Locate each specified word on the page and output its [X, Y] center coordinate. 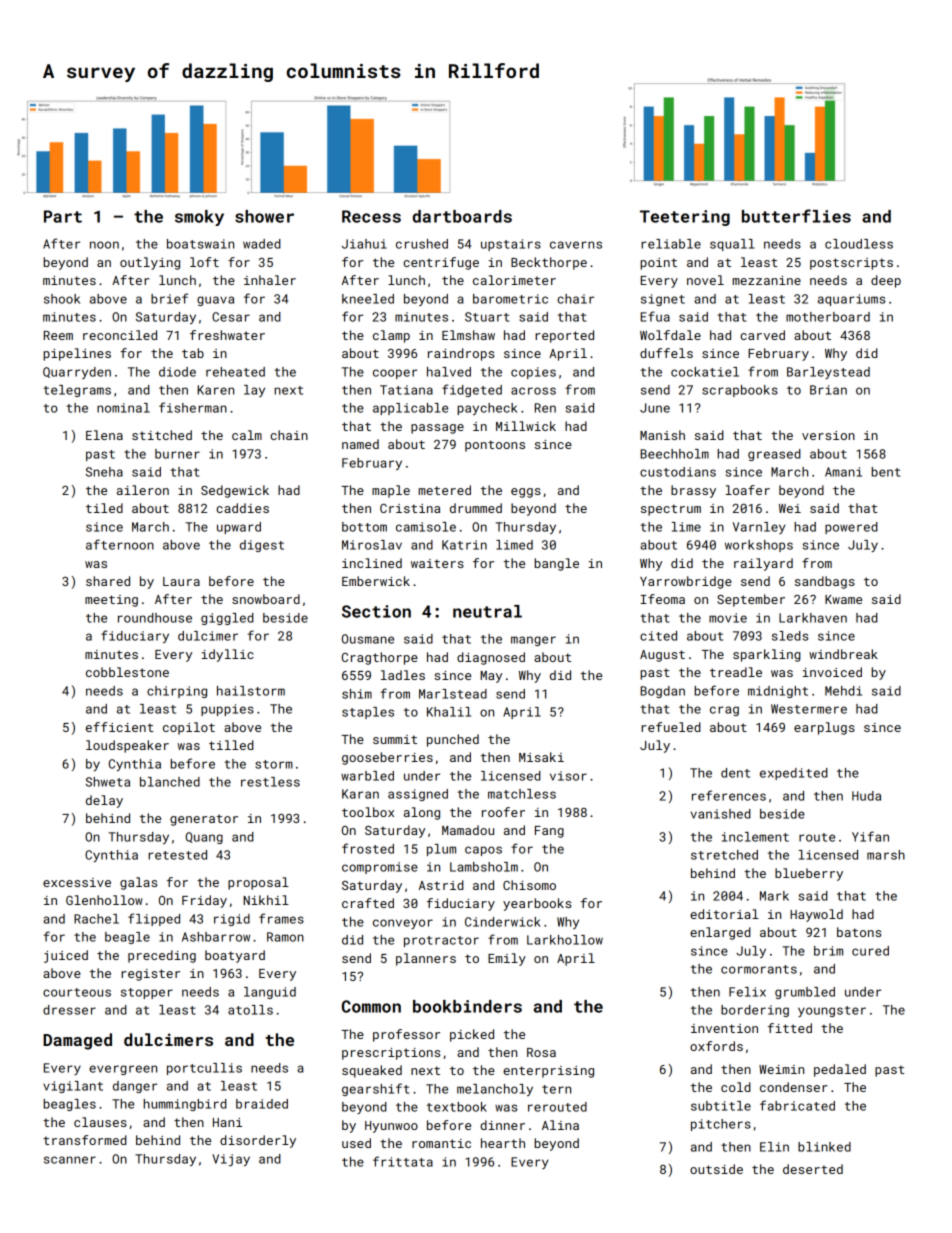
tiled [104, 508]
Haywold [816, 915]
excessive [77, 882]
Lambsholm [484, 867]
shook [62, 299]
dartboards [462, 216]
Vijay [231, 1160]
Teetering [685, 218]
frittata [403, 1161]
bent [885, 472]
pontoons [495, 446]
